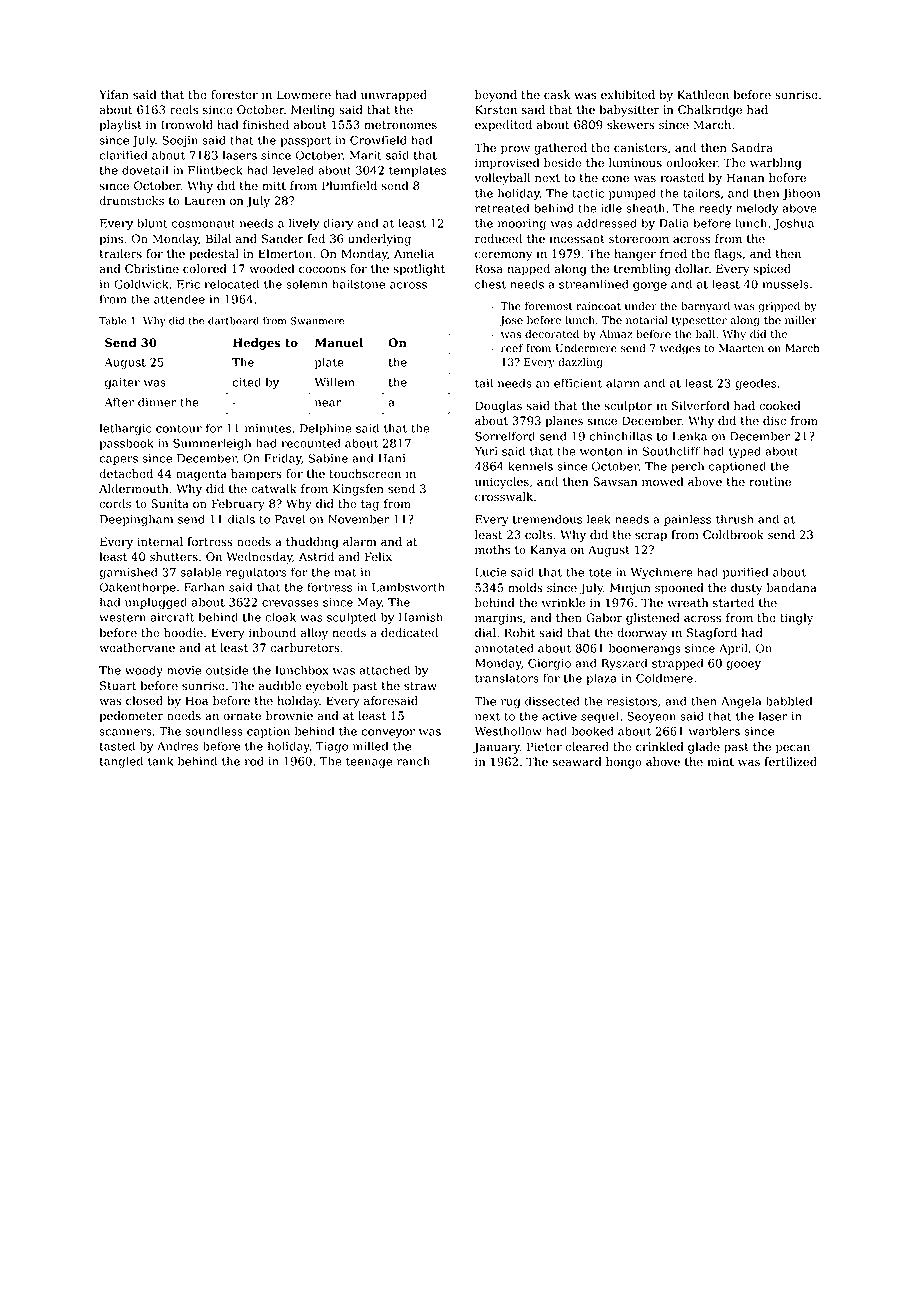 The image size is (924, 1308). What do you see at coordinates (184, 109) in the image?
I see `reels` at bounding box center [184, 109].
